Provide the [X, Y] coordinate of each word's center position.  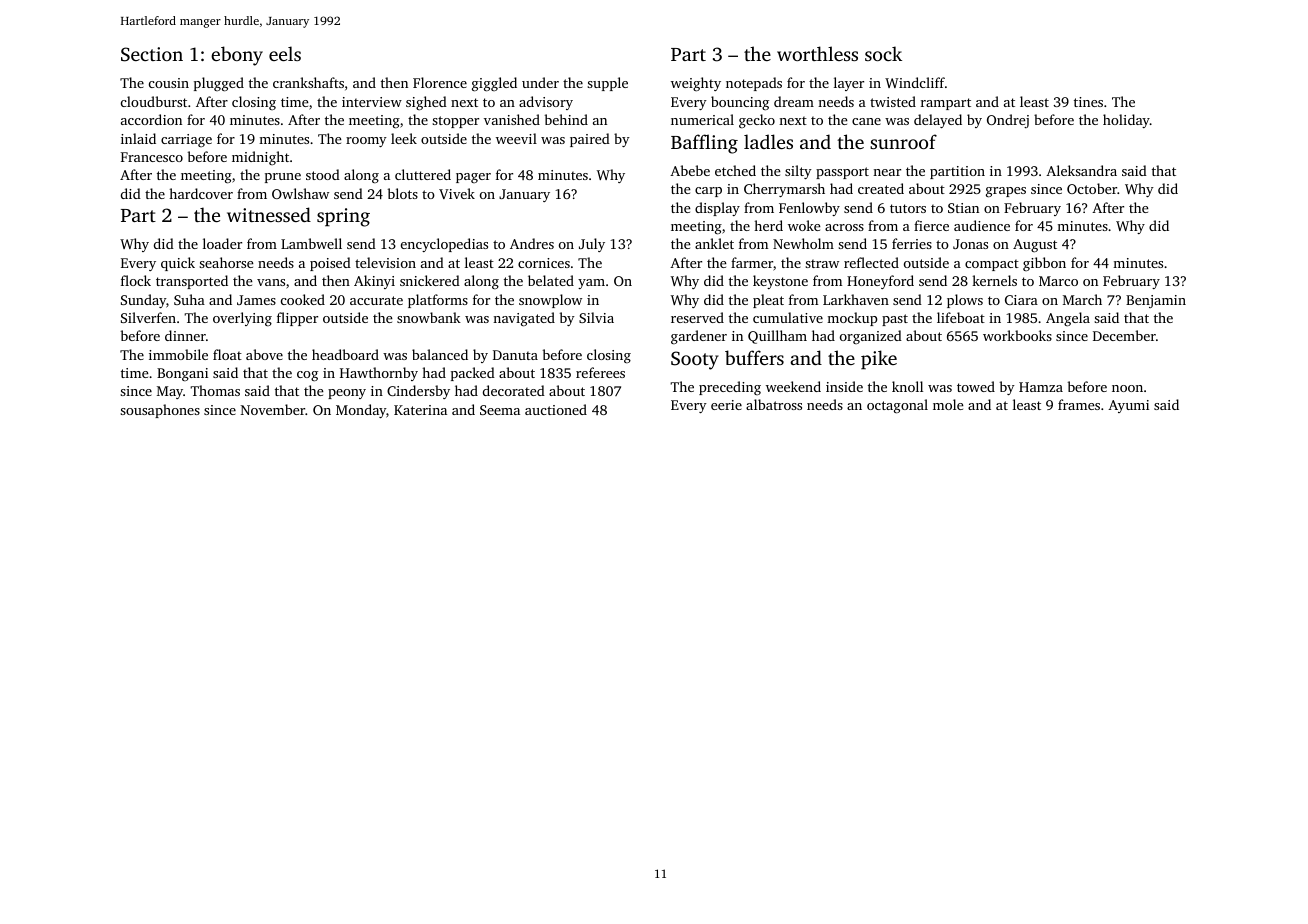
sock [883, 53]
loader [222, 243]
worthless [817, 53]
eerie [726, 405]
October [1092, 188]
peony [347, 394]
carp [708, 192]
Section [152, 54]
